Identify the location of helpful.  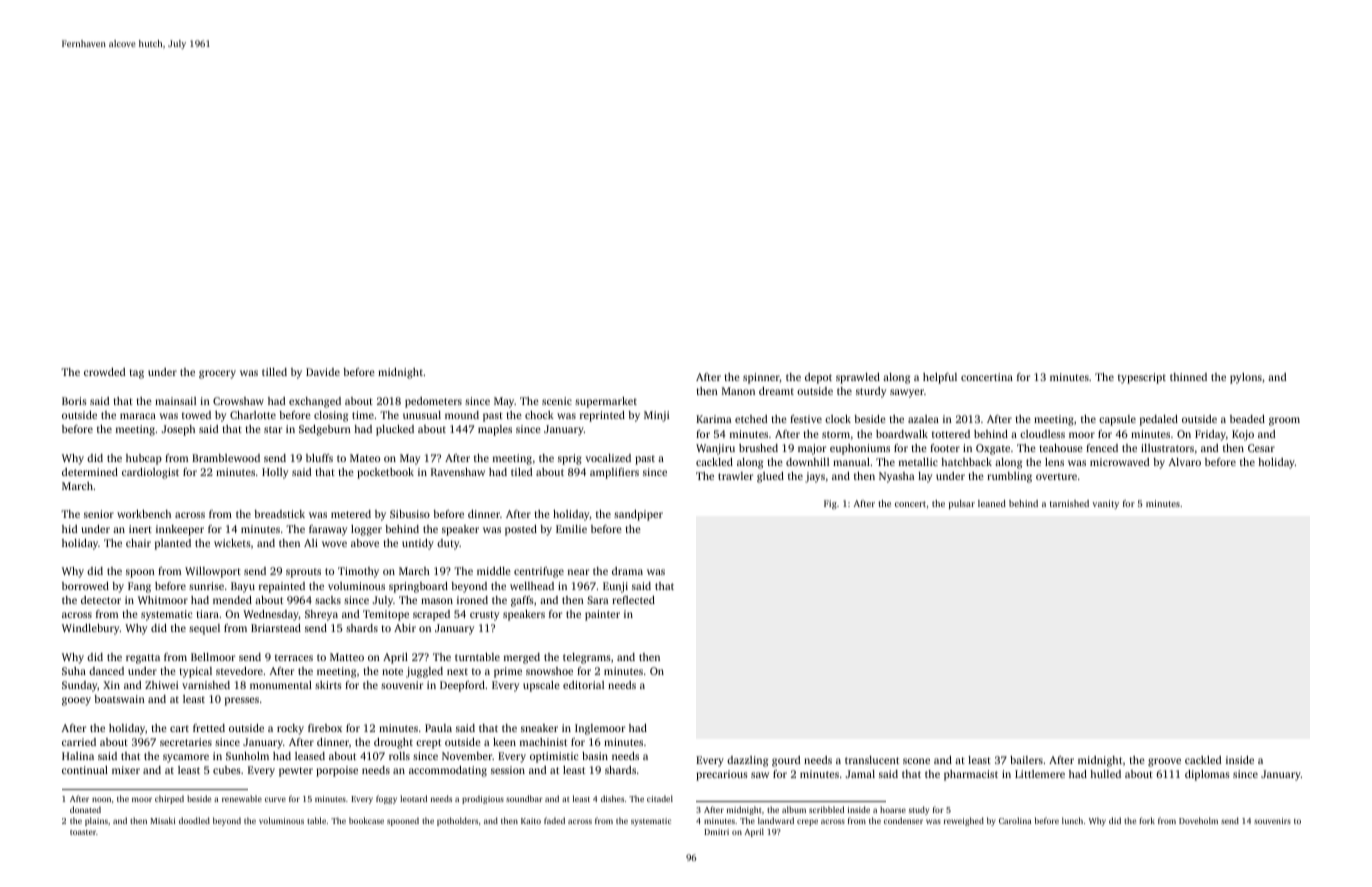
(940, 378).
